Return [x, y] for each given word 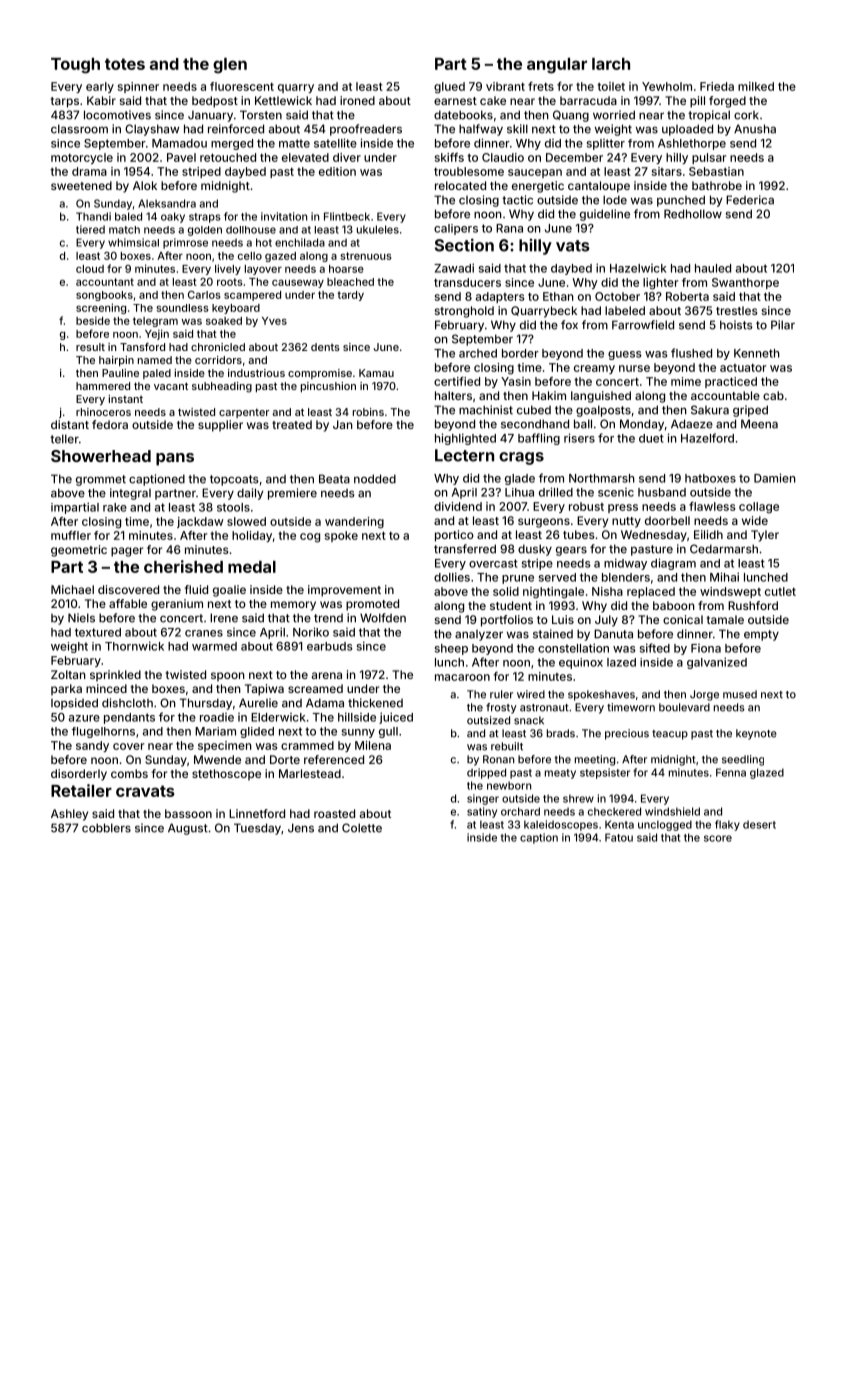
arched [478, 353]
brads [561, 733]
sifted [655, 648]
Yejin [157, 334]
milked [756, 86]
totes [125, 64]
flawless [712, 506]
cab [773, 395]
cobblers [106, 828]
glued [449, 88]
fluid [196, 589]
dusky [535, 550]
